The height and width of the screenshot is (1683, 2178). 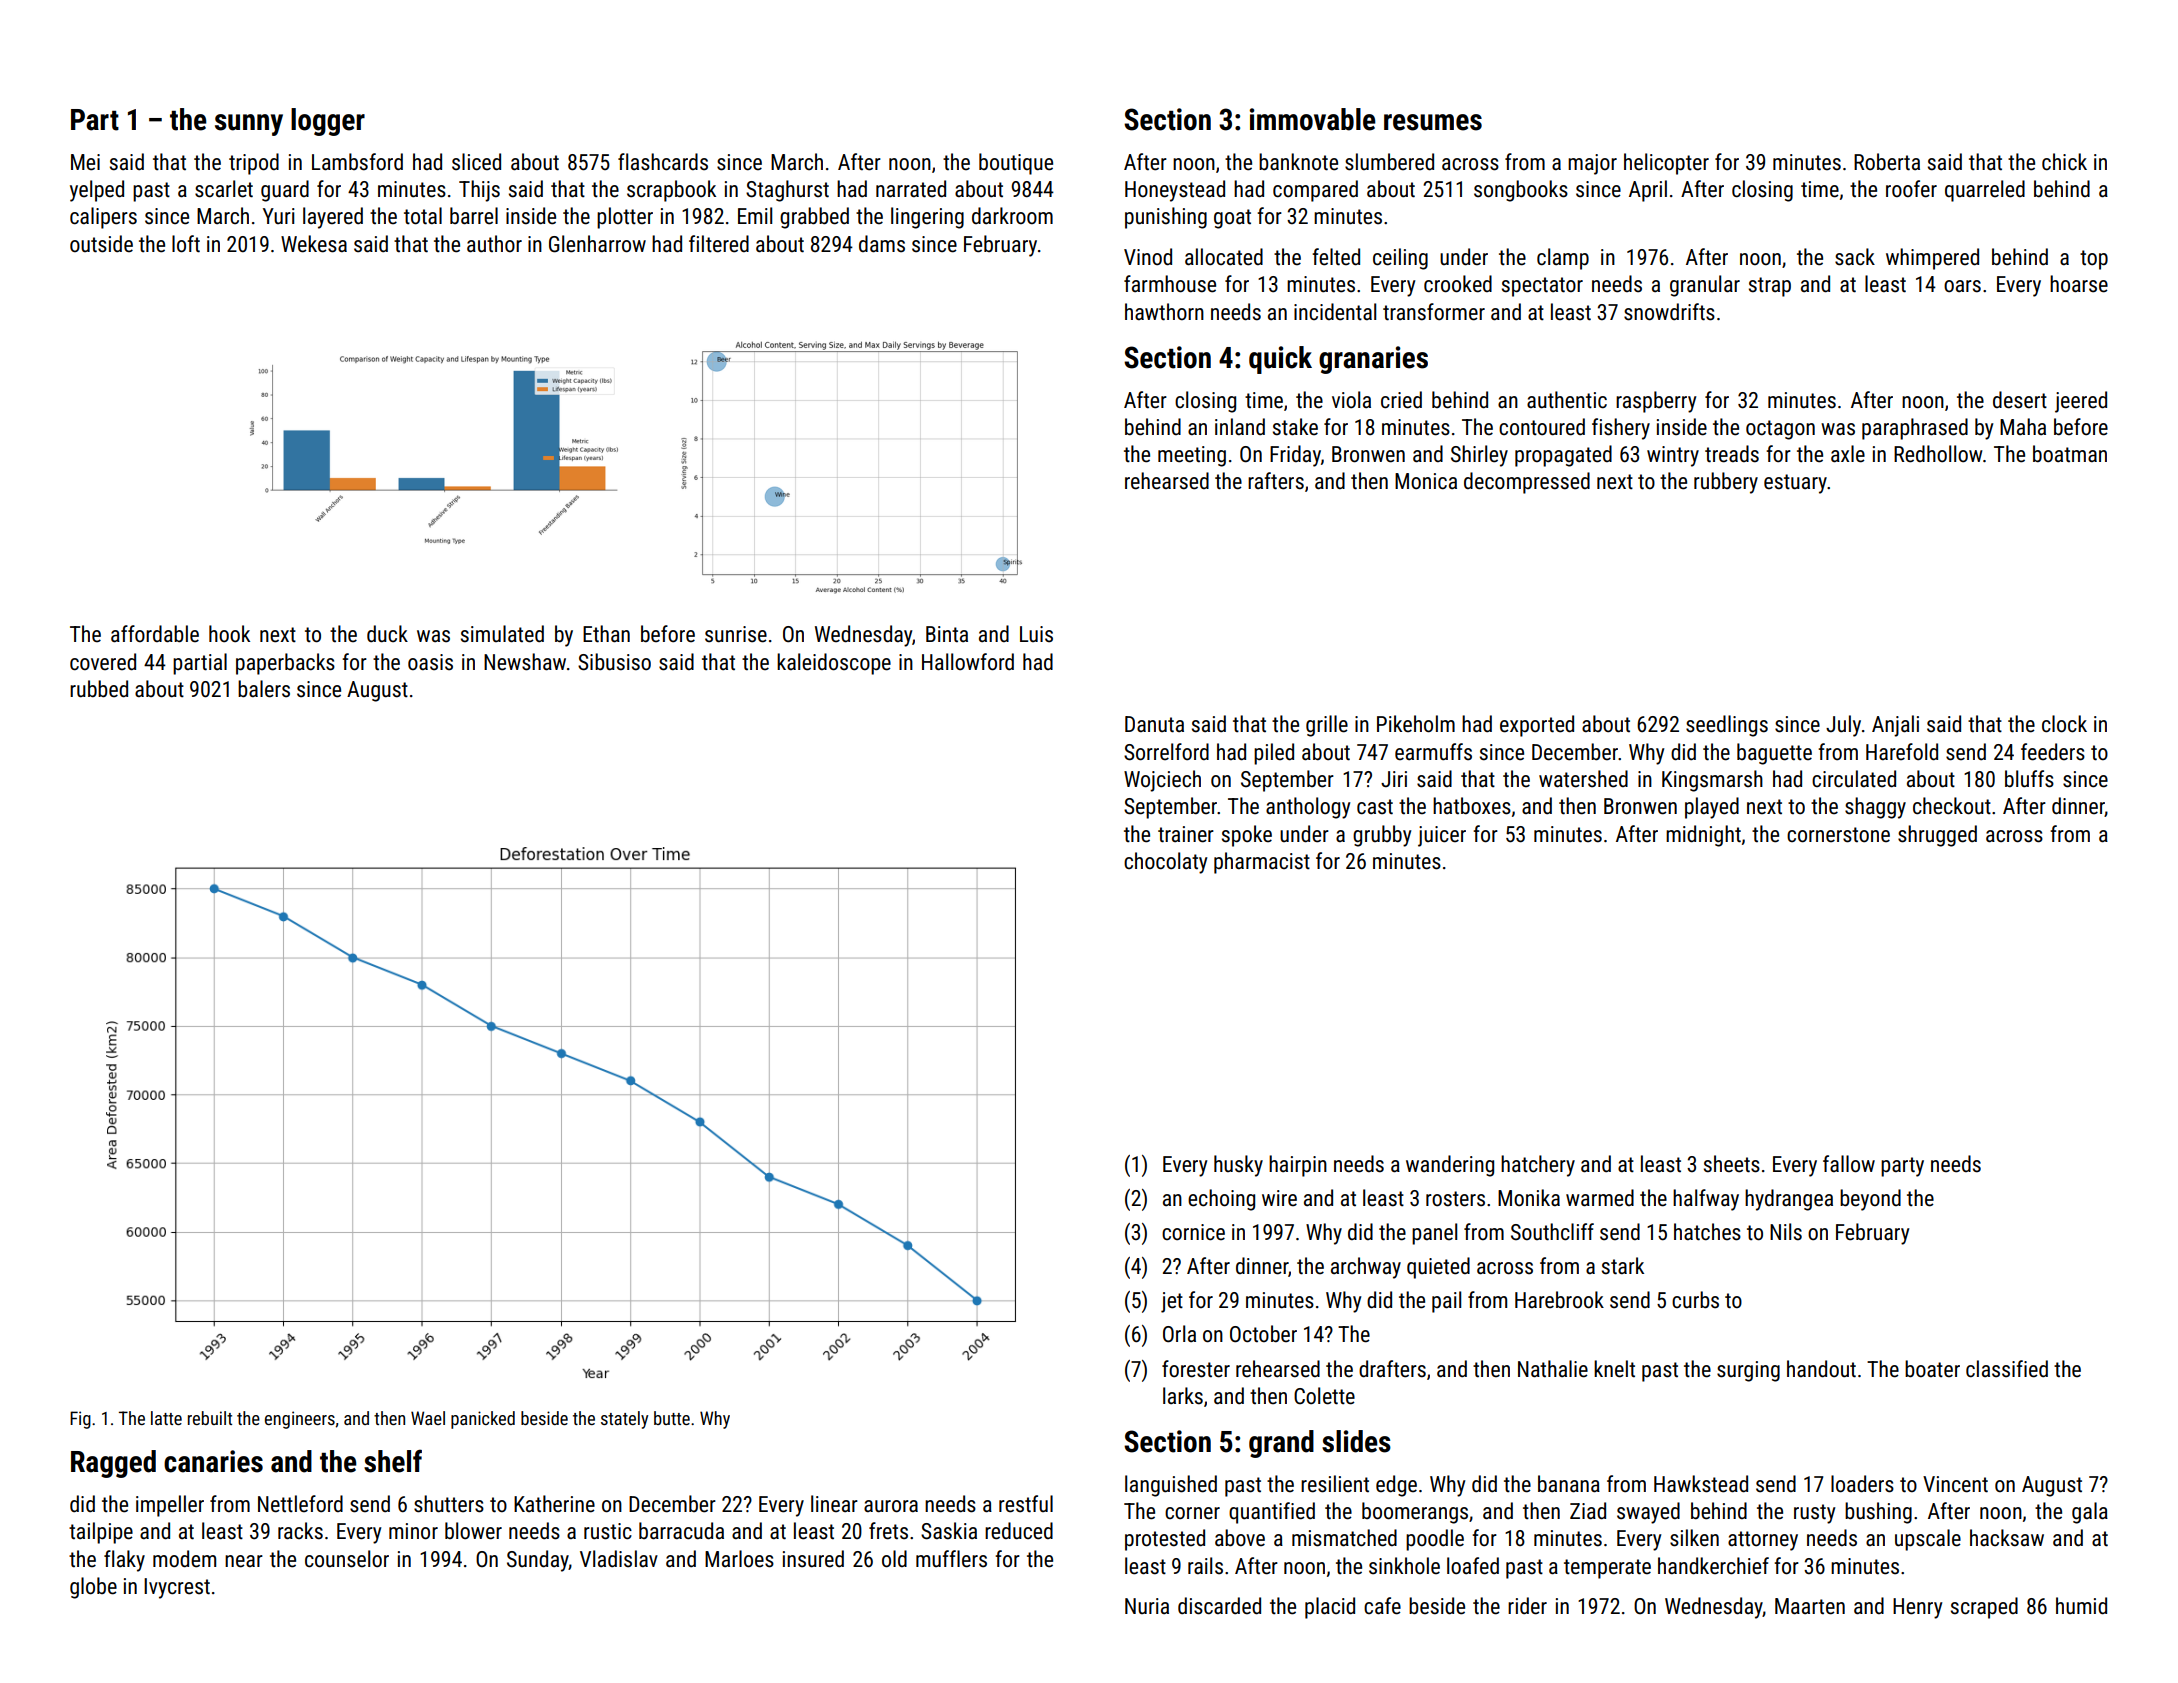 What do you see at coordinates (2053, 752) in the screenshot?
I see `feeders` at bounding box center [2053, 752].
